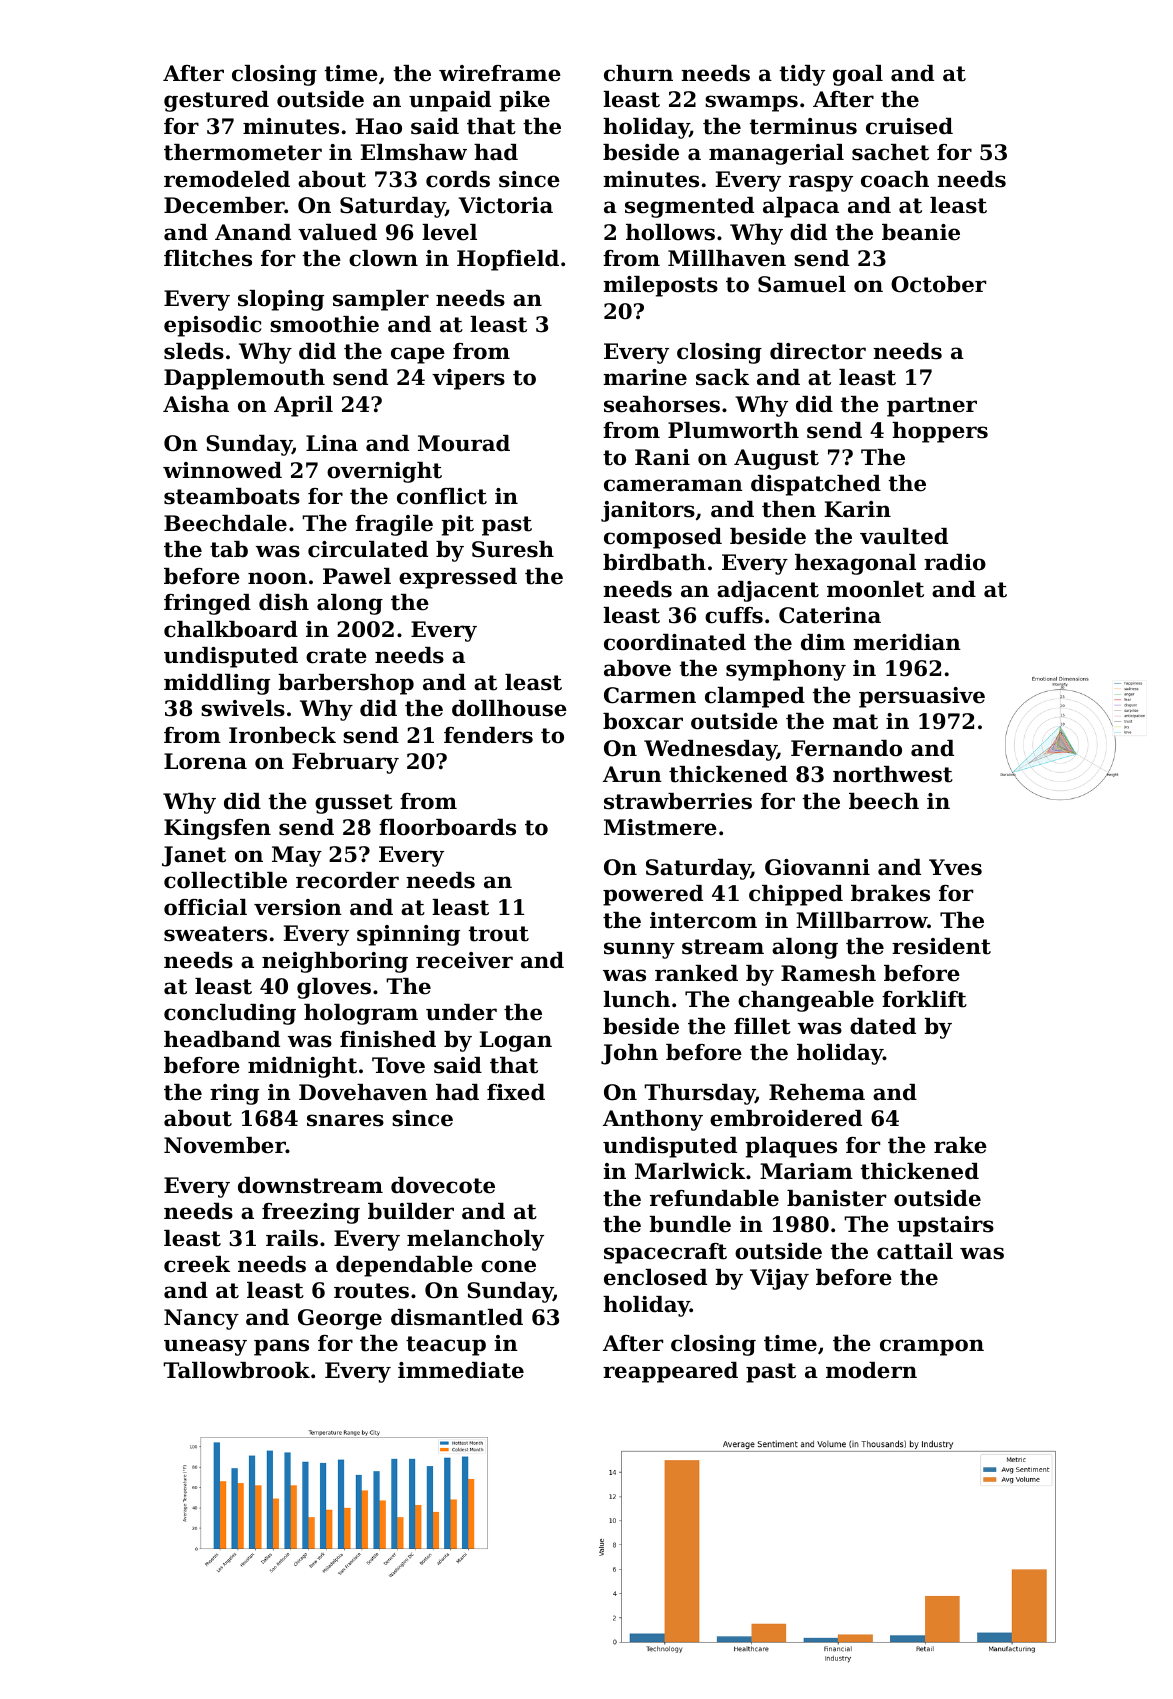  I want to click on seahorses, so click(662, 404).
